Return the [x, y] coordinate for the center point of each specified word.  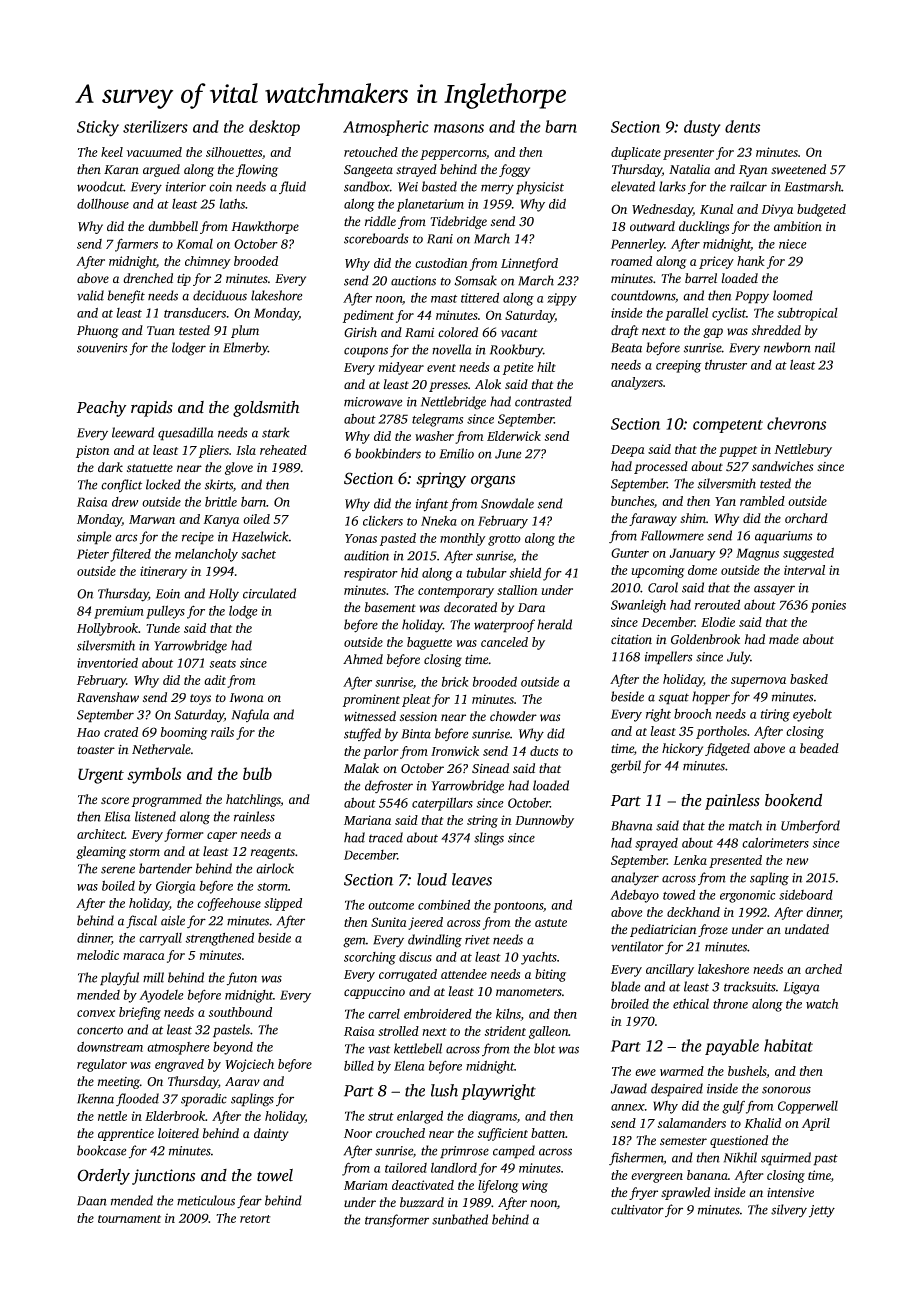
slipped [283, 904]
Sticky [98, 128]
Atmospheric [386, 128]
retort [255, 1219]
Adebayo [634, 896]
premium [119, 612]
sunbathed [460, 1219]
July [738, 657]
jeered [425, 923]
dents [742, 126]
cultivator [637, 1209]
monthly [463, 539]
